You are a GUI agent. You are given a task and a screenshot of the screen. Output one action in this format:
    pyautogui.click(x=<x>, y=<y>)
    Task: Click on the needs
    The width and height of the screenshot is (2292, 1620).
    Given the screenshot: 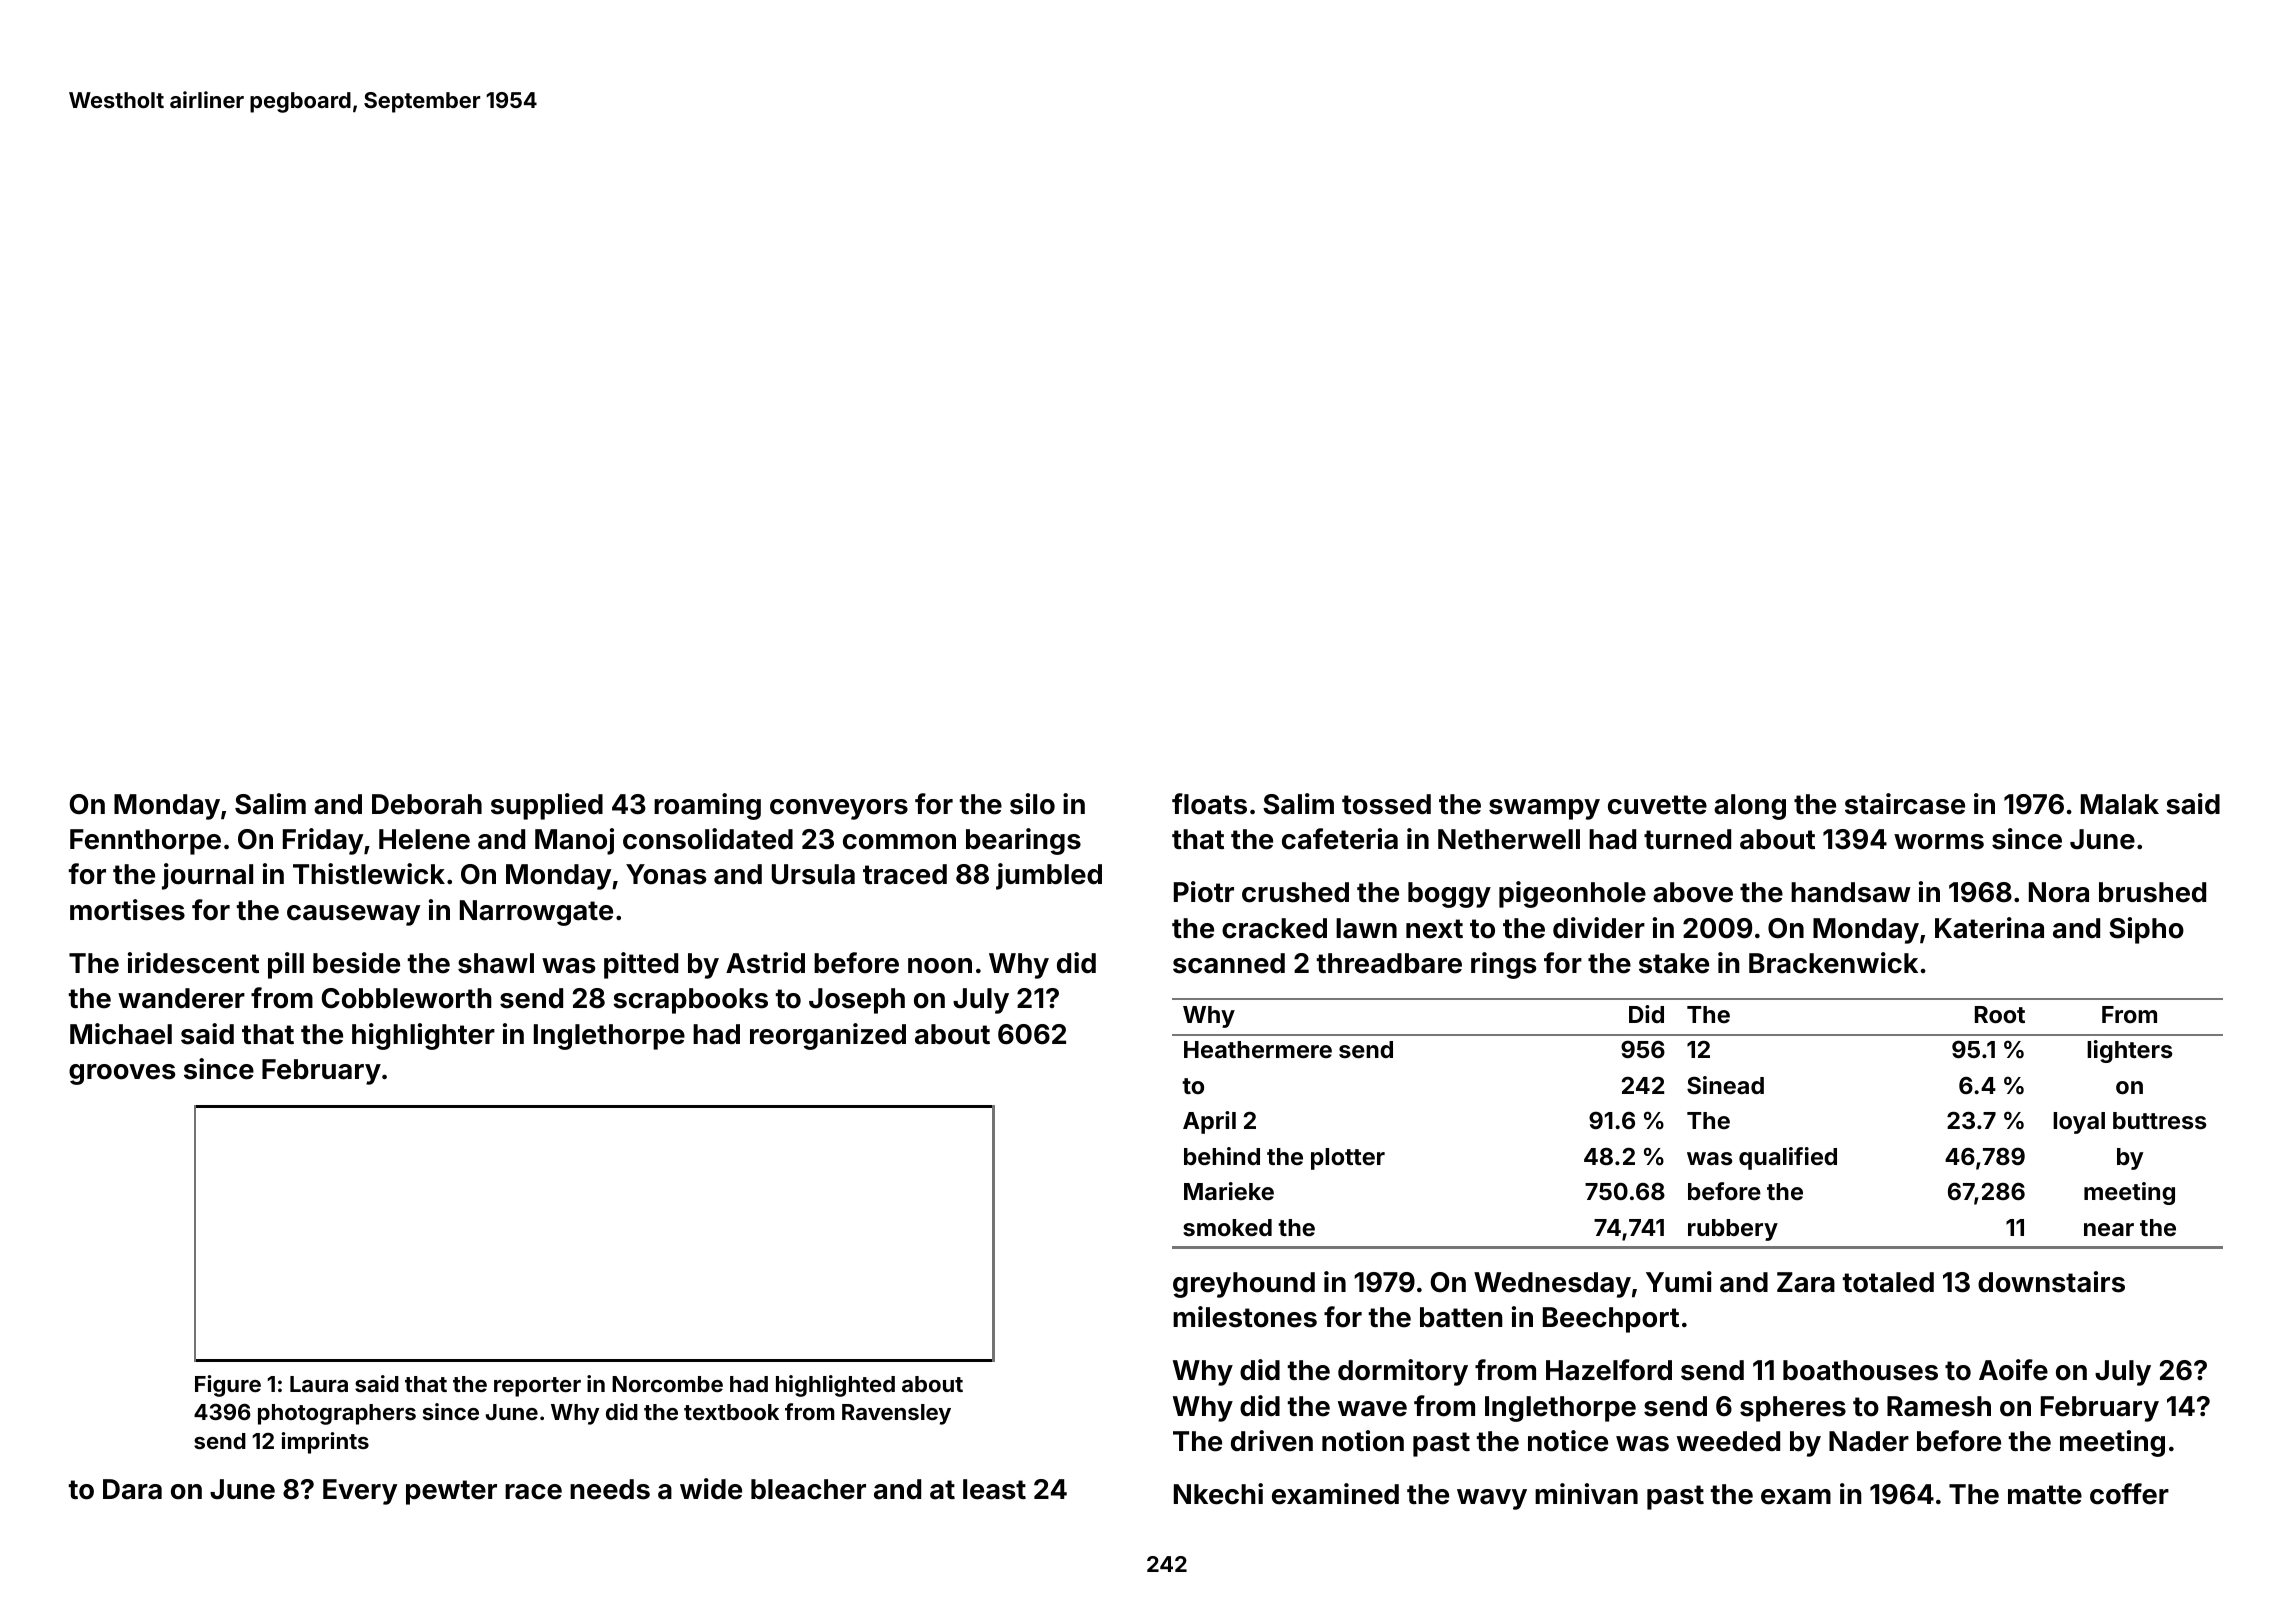 What is the action you would take?
    pyautogui.click(x=610, y=1489)
